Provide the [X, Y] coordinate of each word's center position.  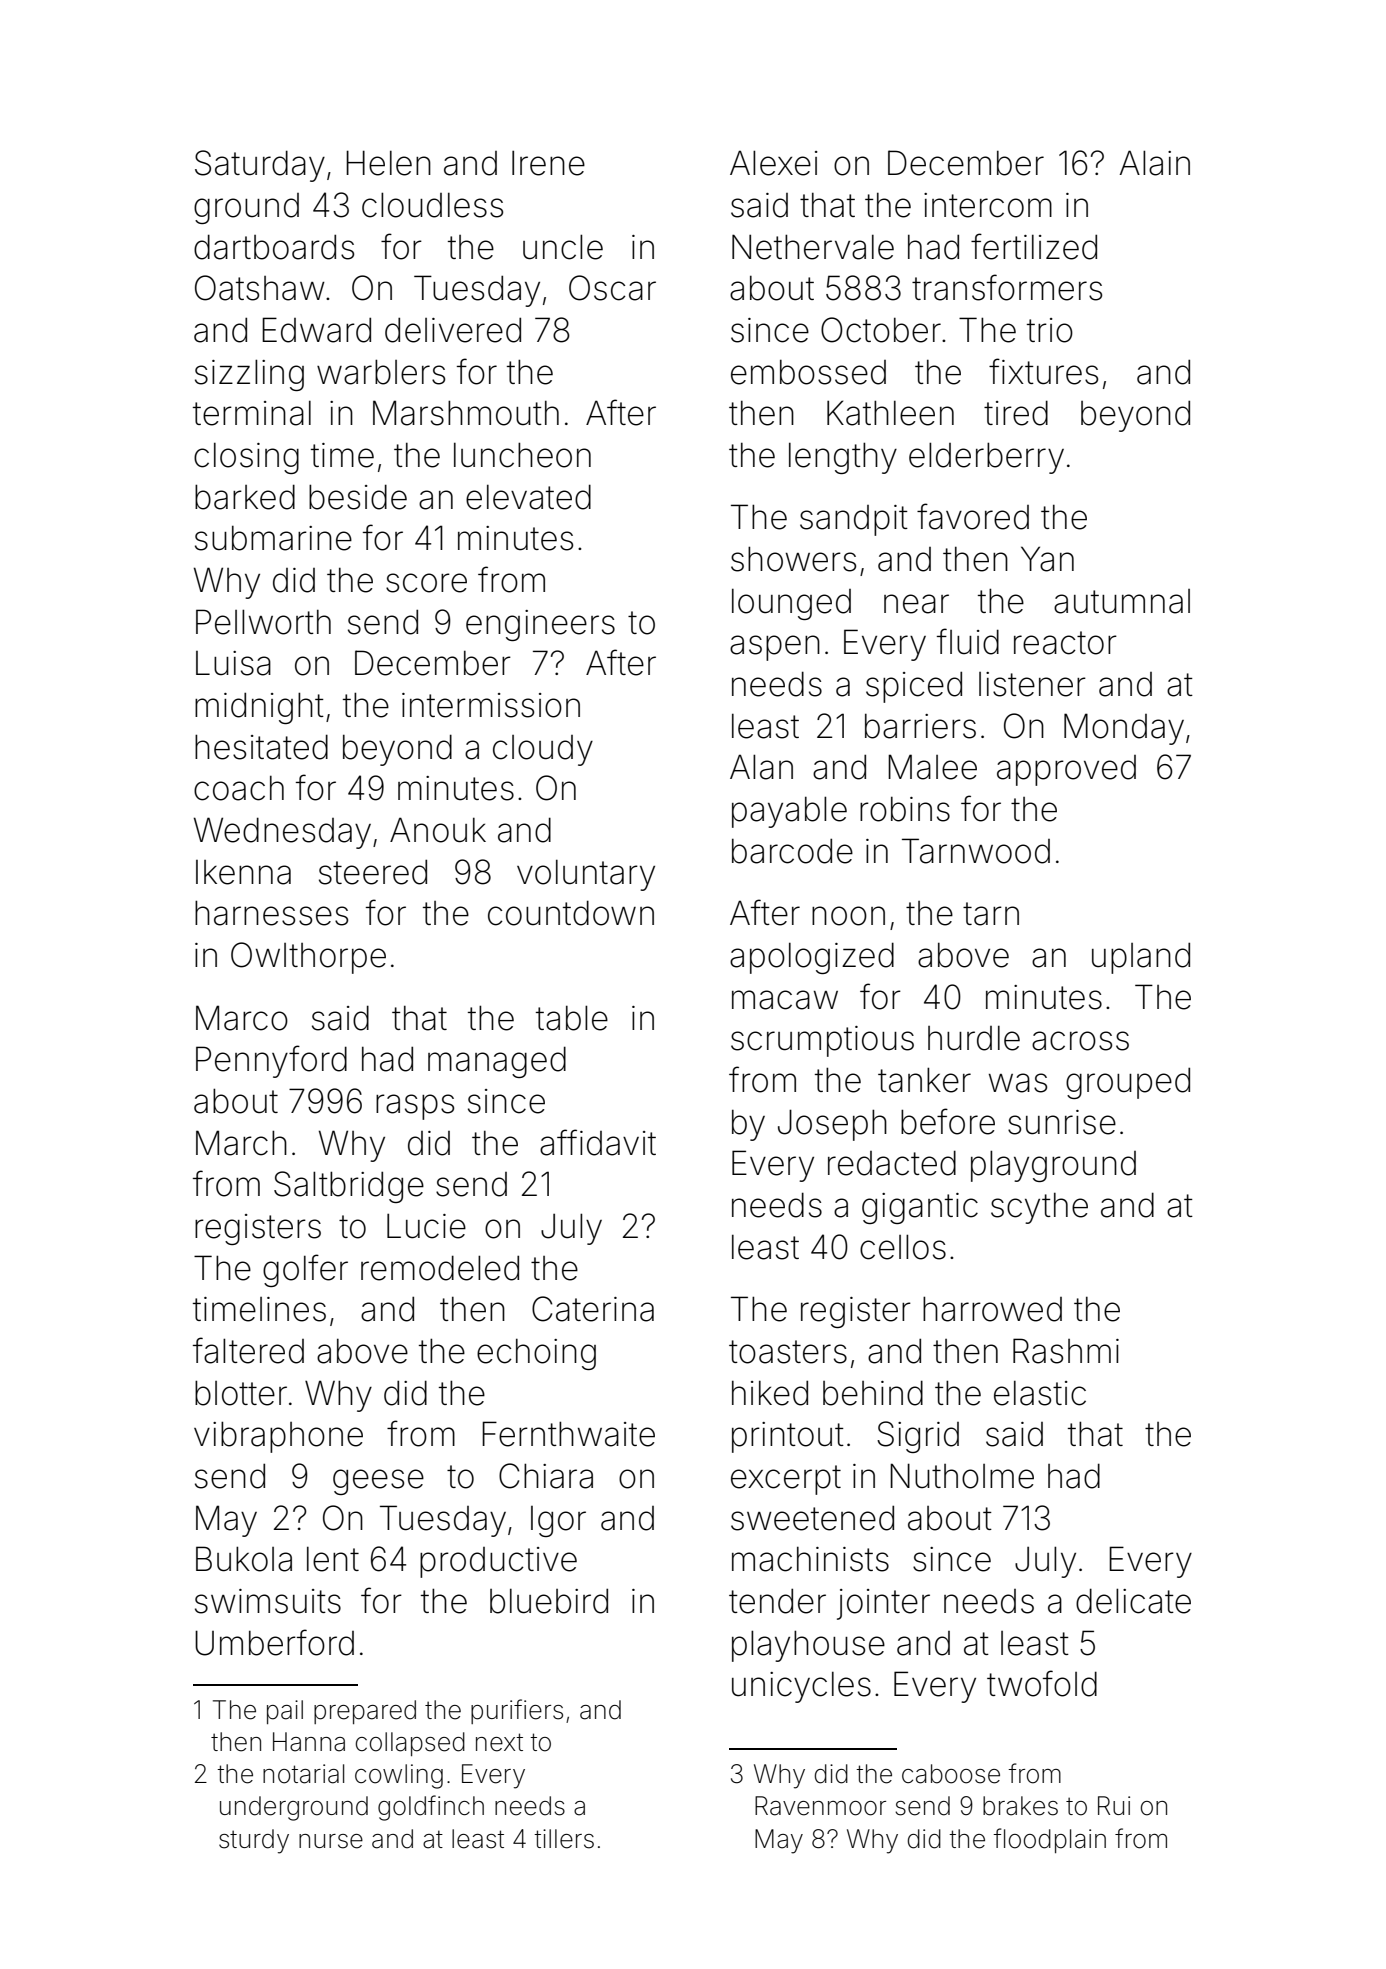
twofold [1042, 1683]
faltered [248, 1350]
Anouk [438, 830]
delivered [453, 330]
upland [1141, 958]
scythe [1039, 1208]
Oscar [612, 288]
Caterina [593, 1309]
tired [1016, 413]
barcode [792, 851]
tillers [564, 1839]
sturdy [254, 1841]
